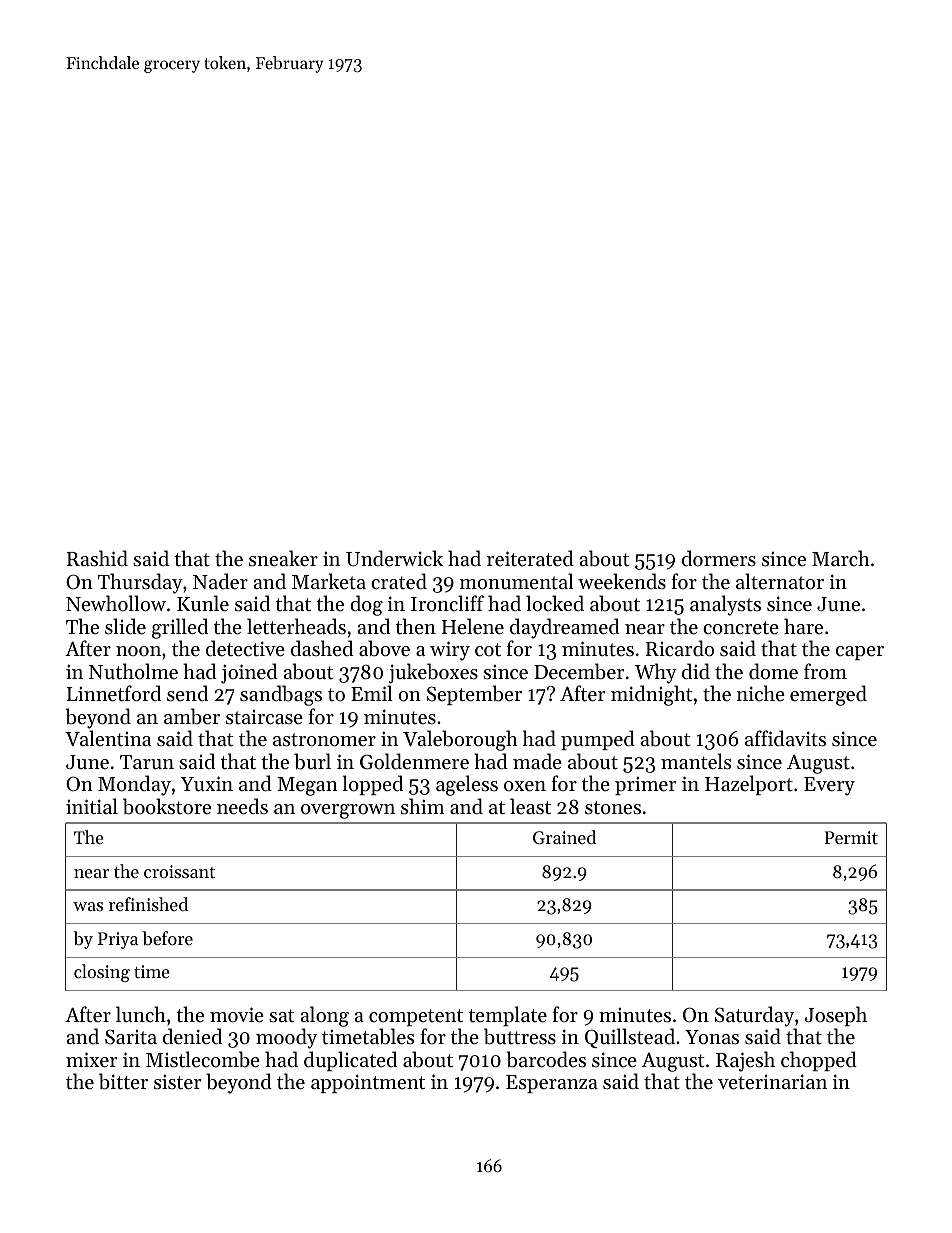  I want to click on alternator, so click(780, 581).
